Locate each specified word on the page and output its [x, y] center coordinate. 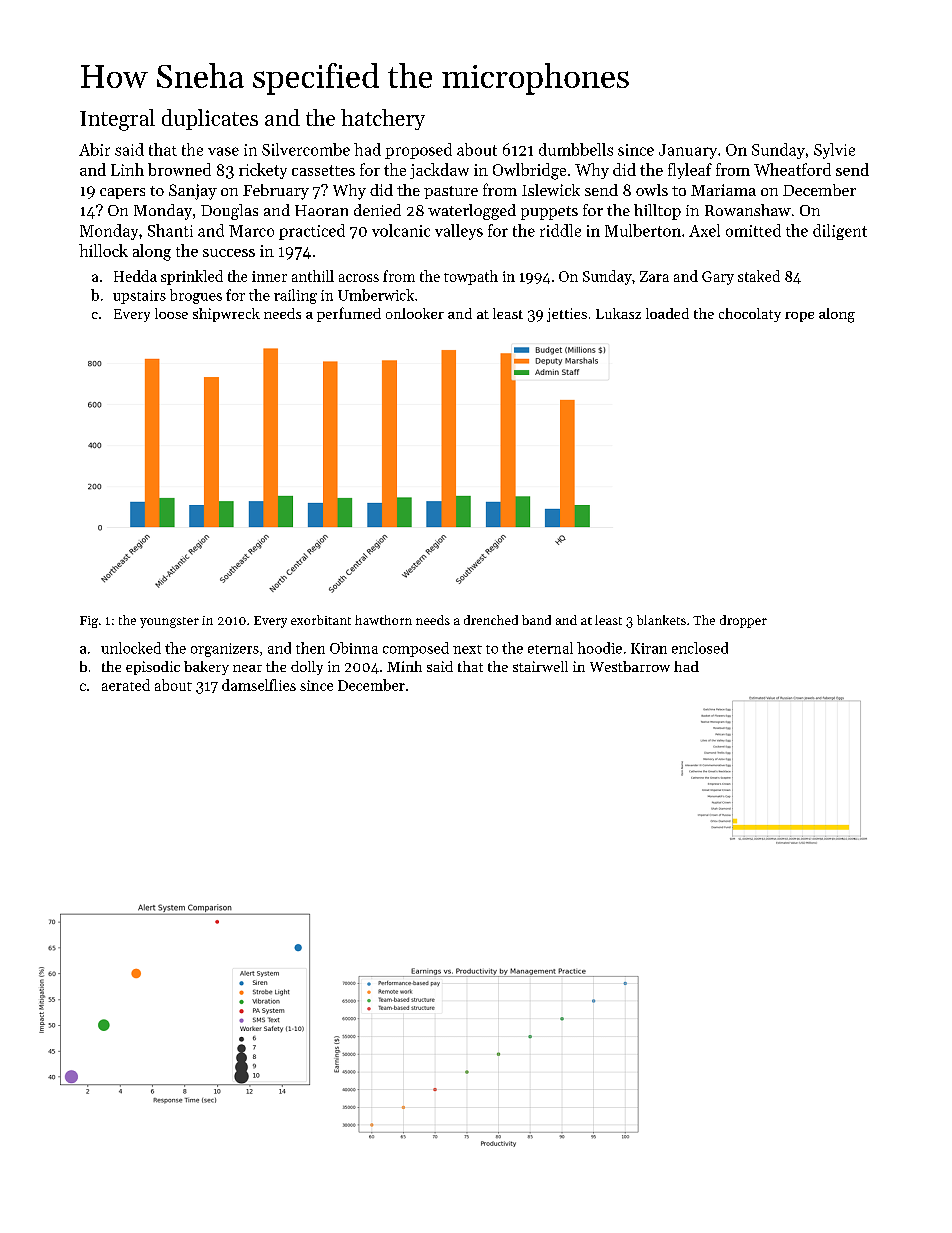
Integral [117, 120]
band [536, 620]
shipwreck [226, 315]
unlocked [131, 648]
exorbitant [321, 620]
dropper [743, 621]
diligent [840, 232]
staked [759, 276]
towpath [471, 277]
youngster [169, 622]
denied [377, 210]
